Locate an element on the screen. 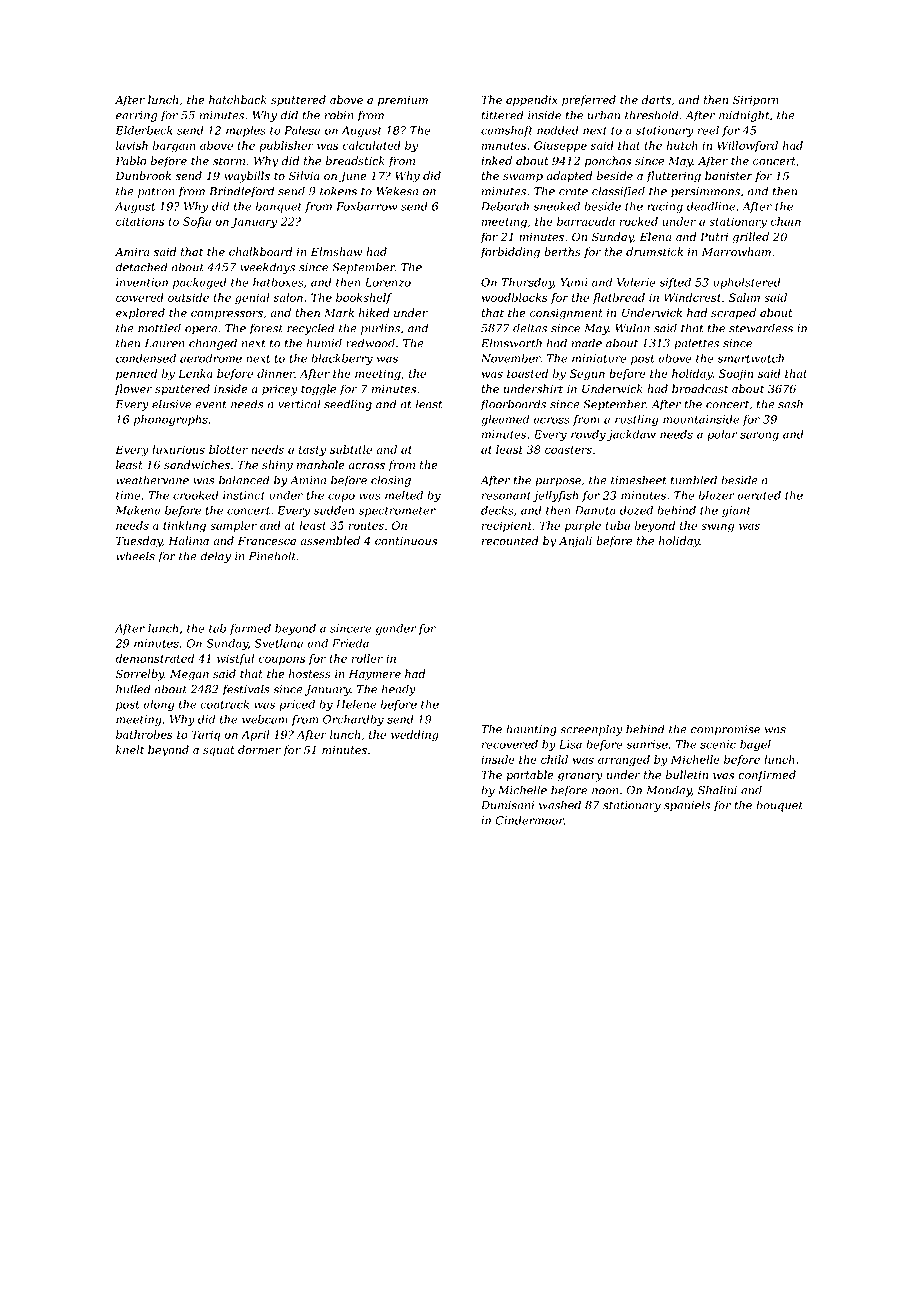 This screenshot has height=1308, width=924. darts is located at coordinates (656, 99).
